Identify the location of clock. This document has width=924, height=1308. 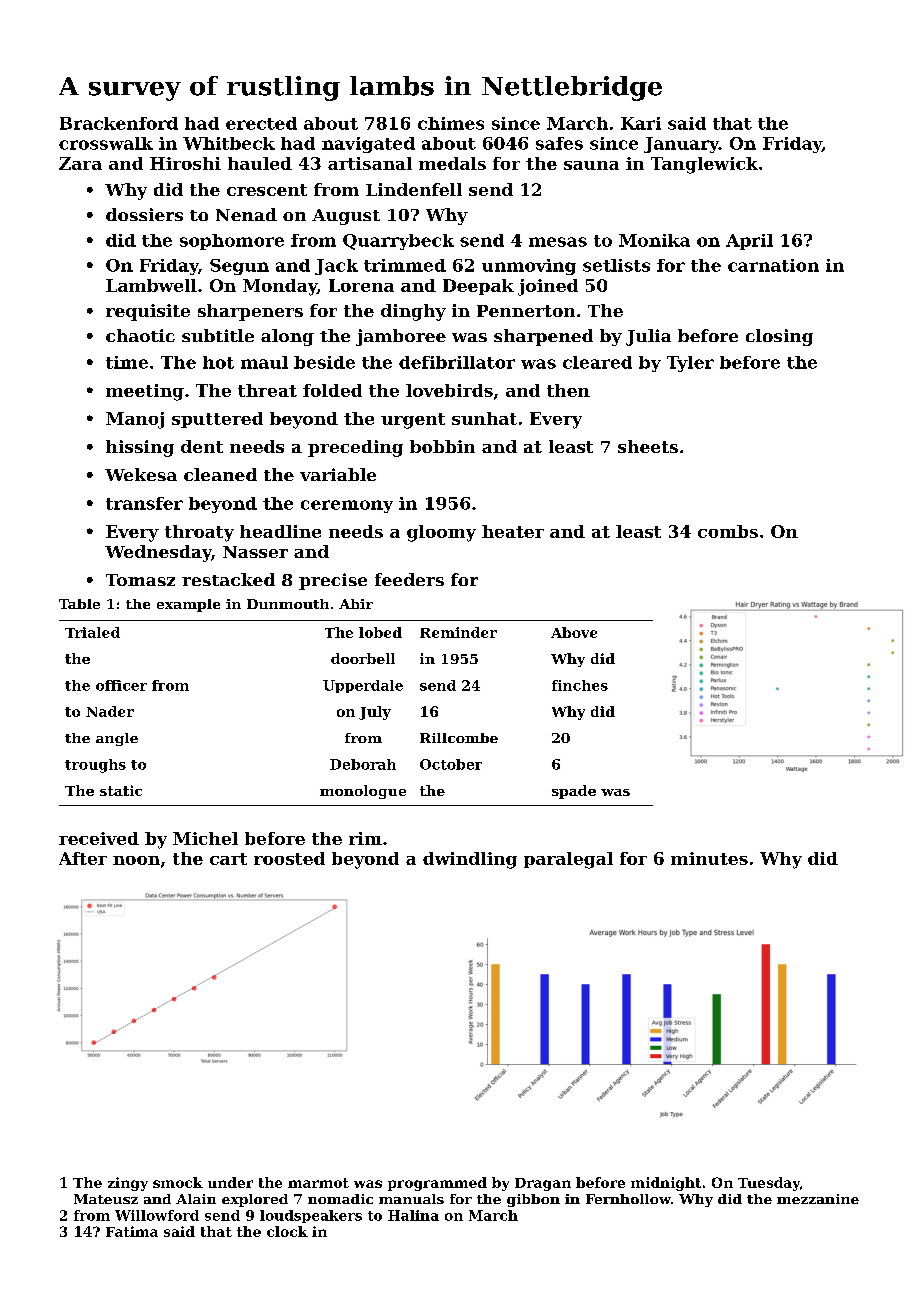
(287, 1231).
